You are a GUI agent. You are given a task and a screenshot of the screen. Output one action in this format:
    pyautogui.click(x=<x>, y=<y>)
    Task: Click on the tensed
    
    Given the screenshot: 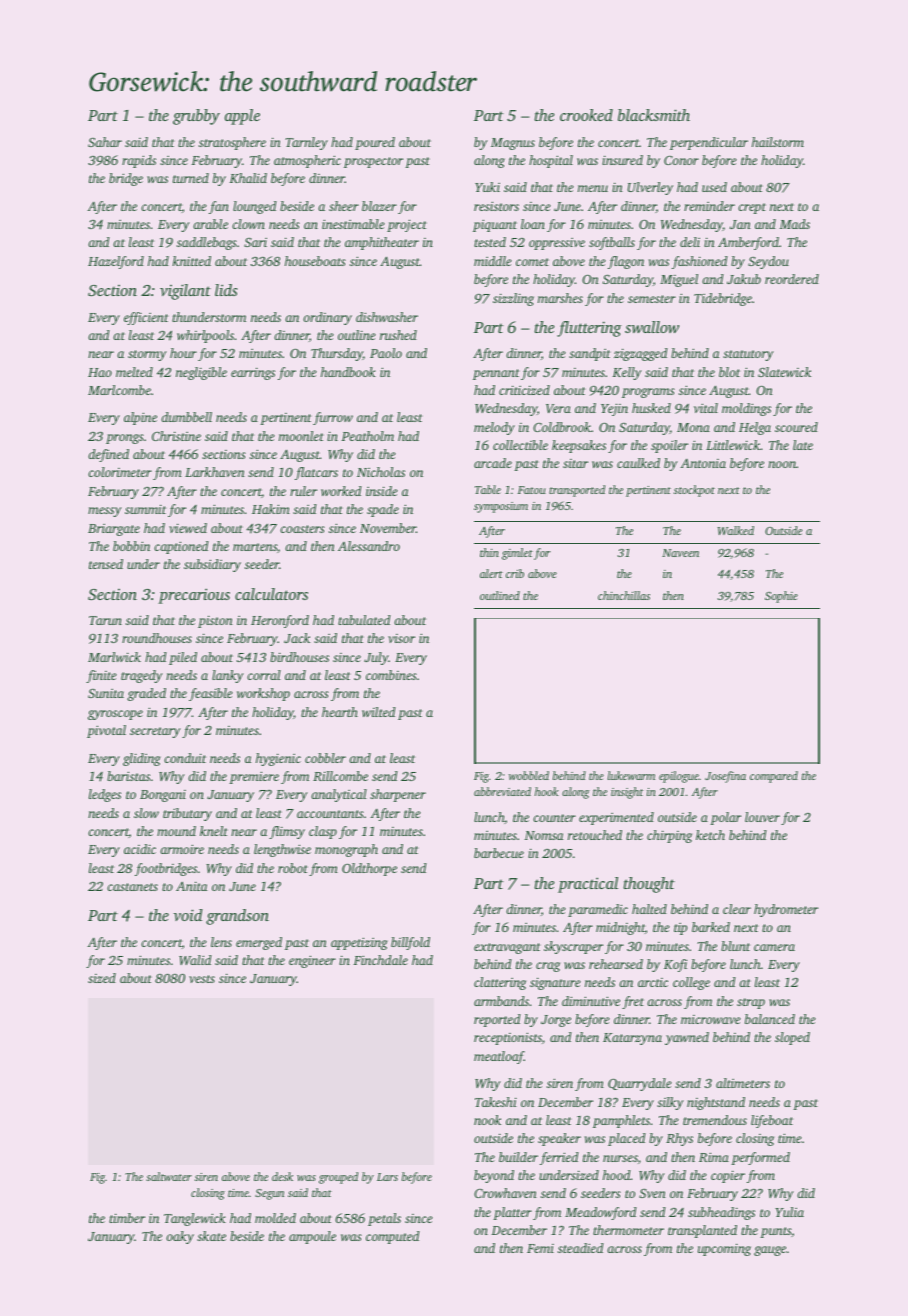 What is the action you would take?
    pyautogui.click(x=106, y=564)
